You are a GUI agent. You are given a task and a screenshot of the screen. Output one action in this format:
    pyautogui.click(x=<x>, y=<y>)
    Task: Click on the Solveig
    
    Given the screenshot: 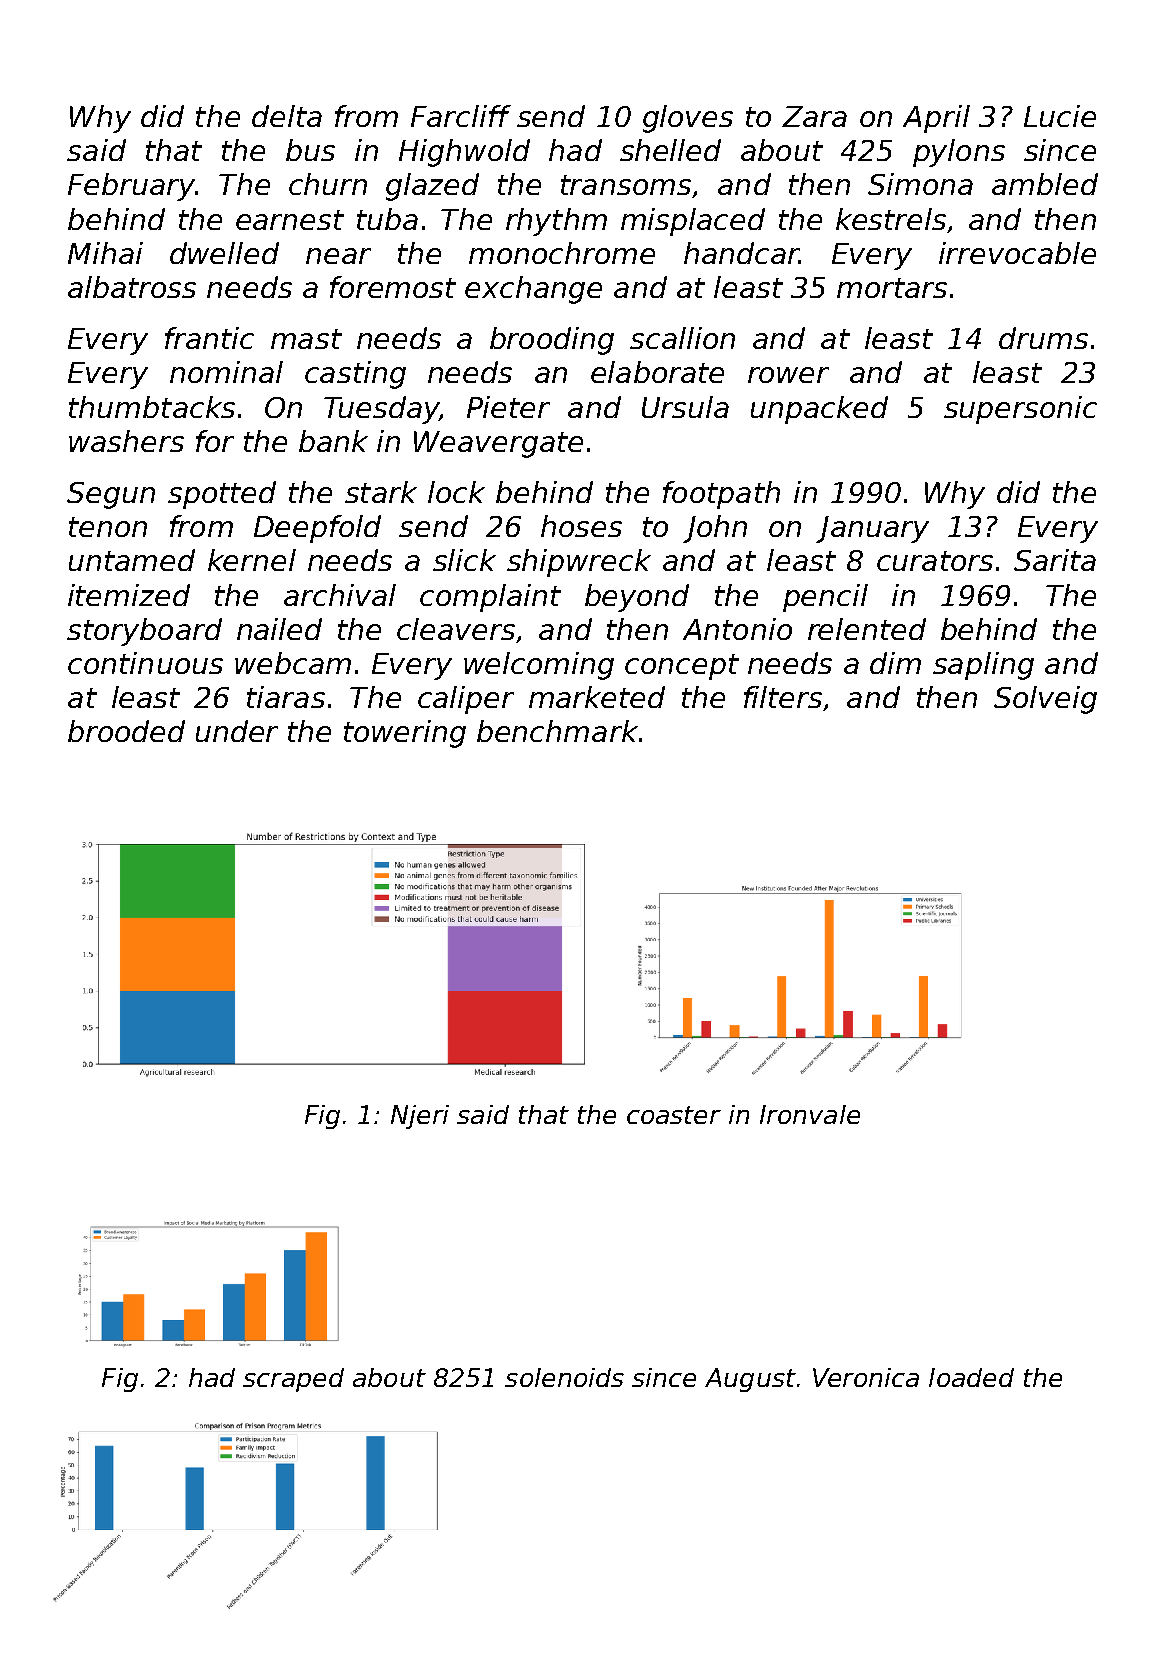 What is the action you would take?
    pyautogui.click(x=1045, y=700)
